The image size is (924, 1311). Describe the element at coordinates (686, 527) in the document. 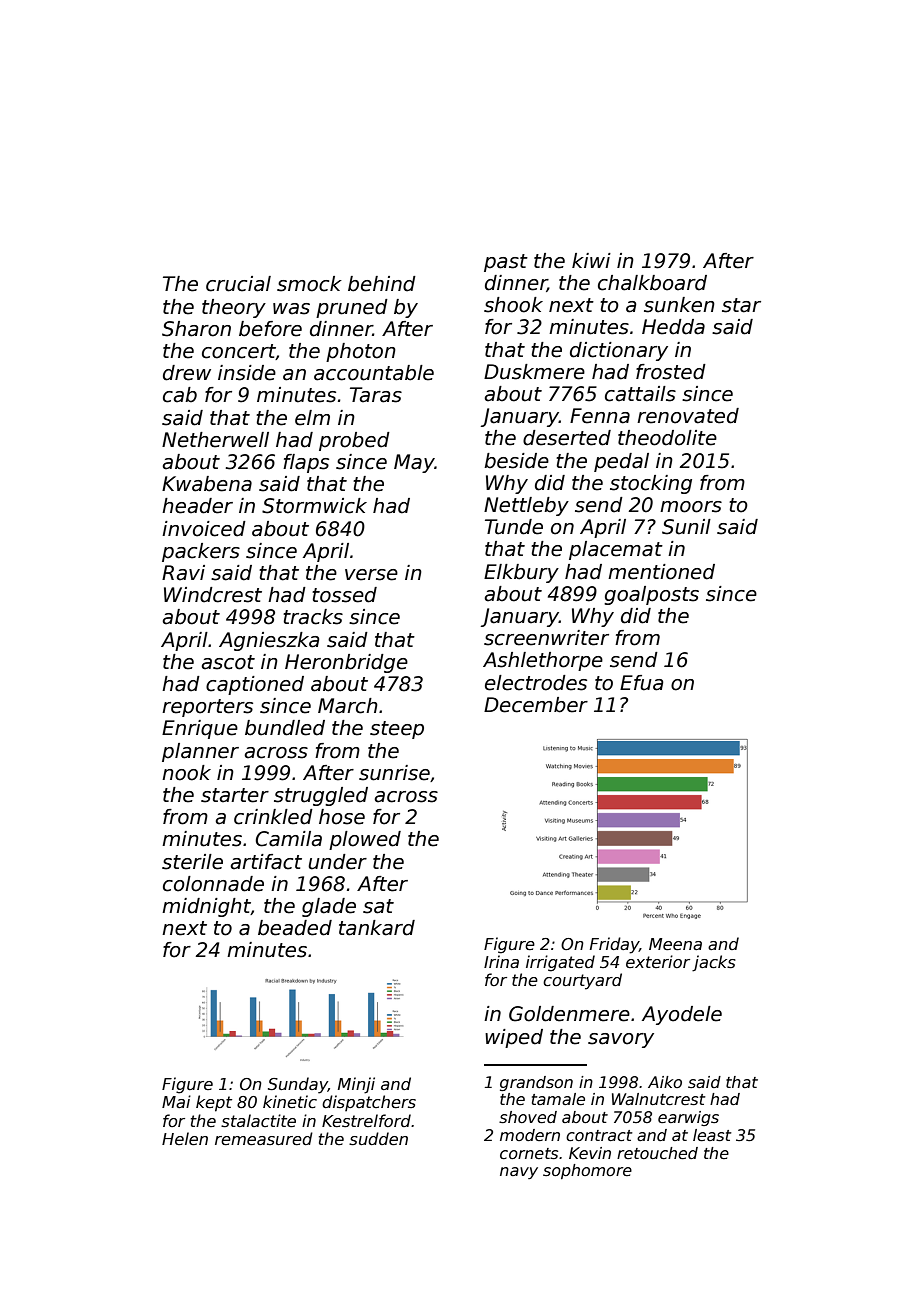

I see `Sunil` at that location.
